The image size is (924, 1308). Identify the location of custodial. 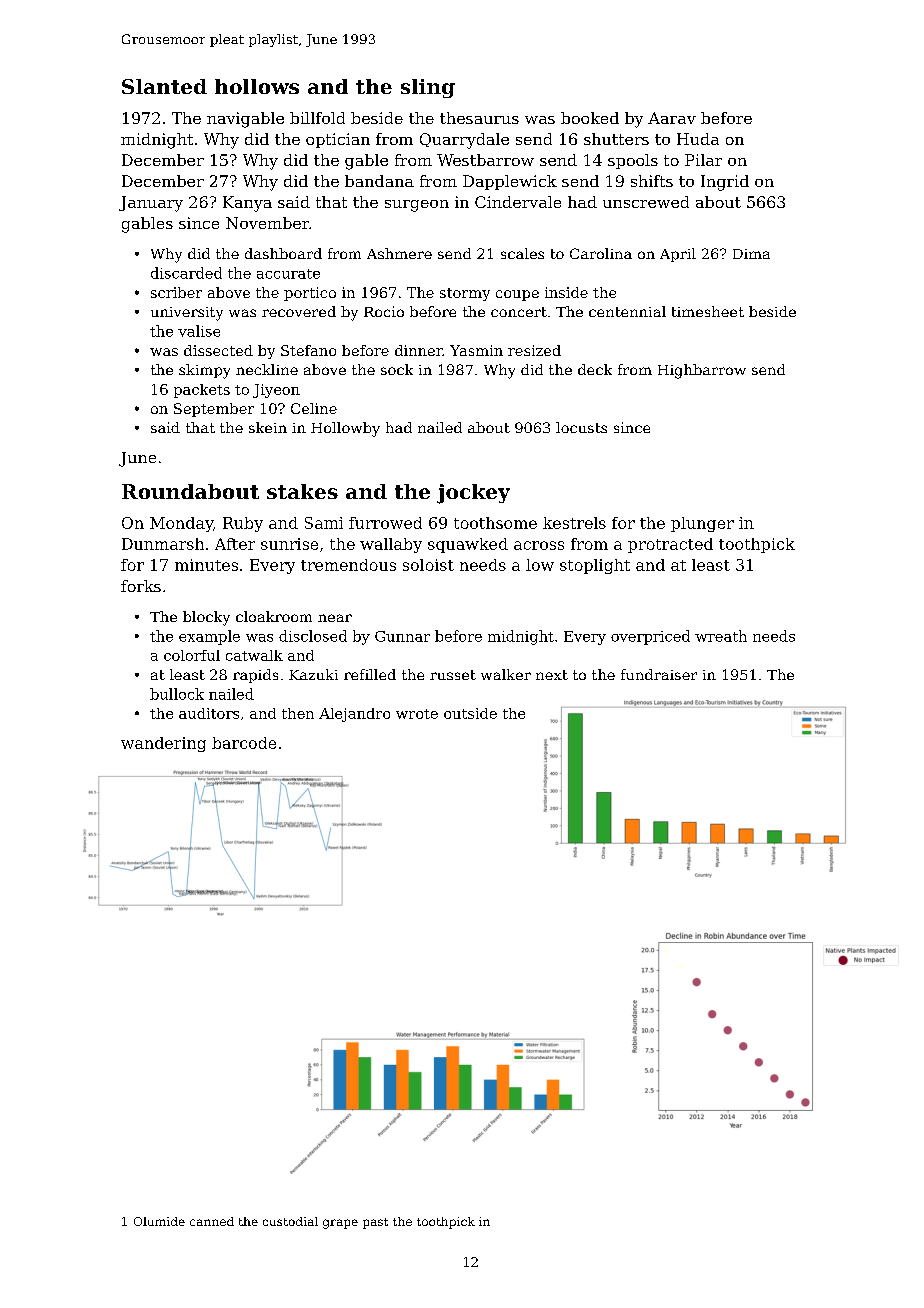
(290, 1221).
